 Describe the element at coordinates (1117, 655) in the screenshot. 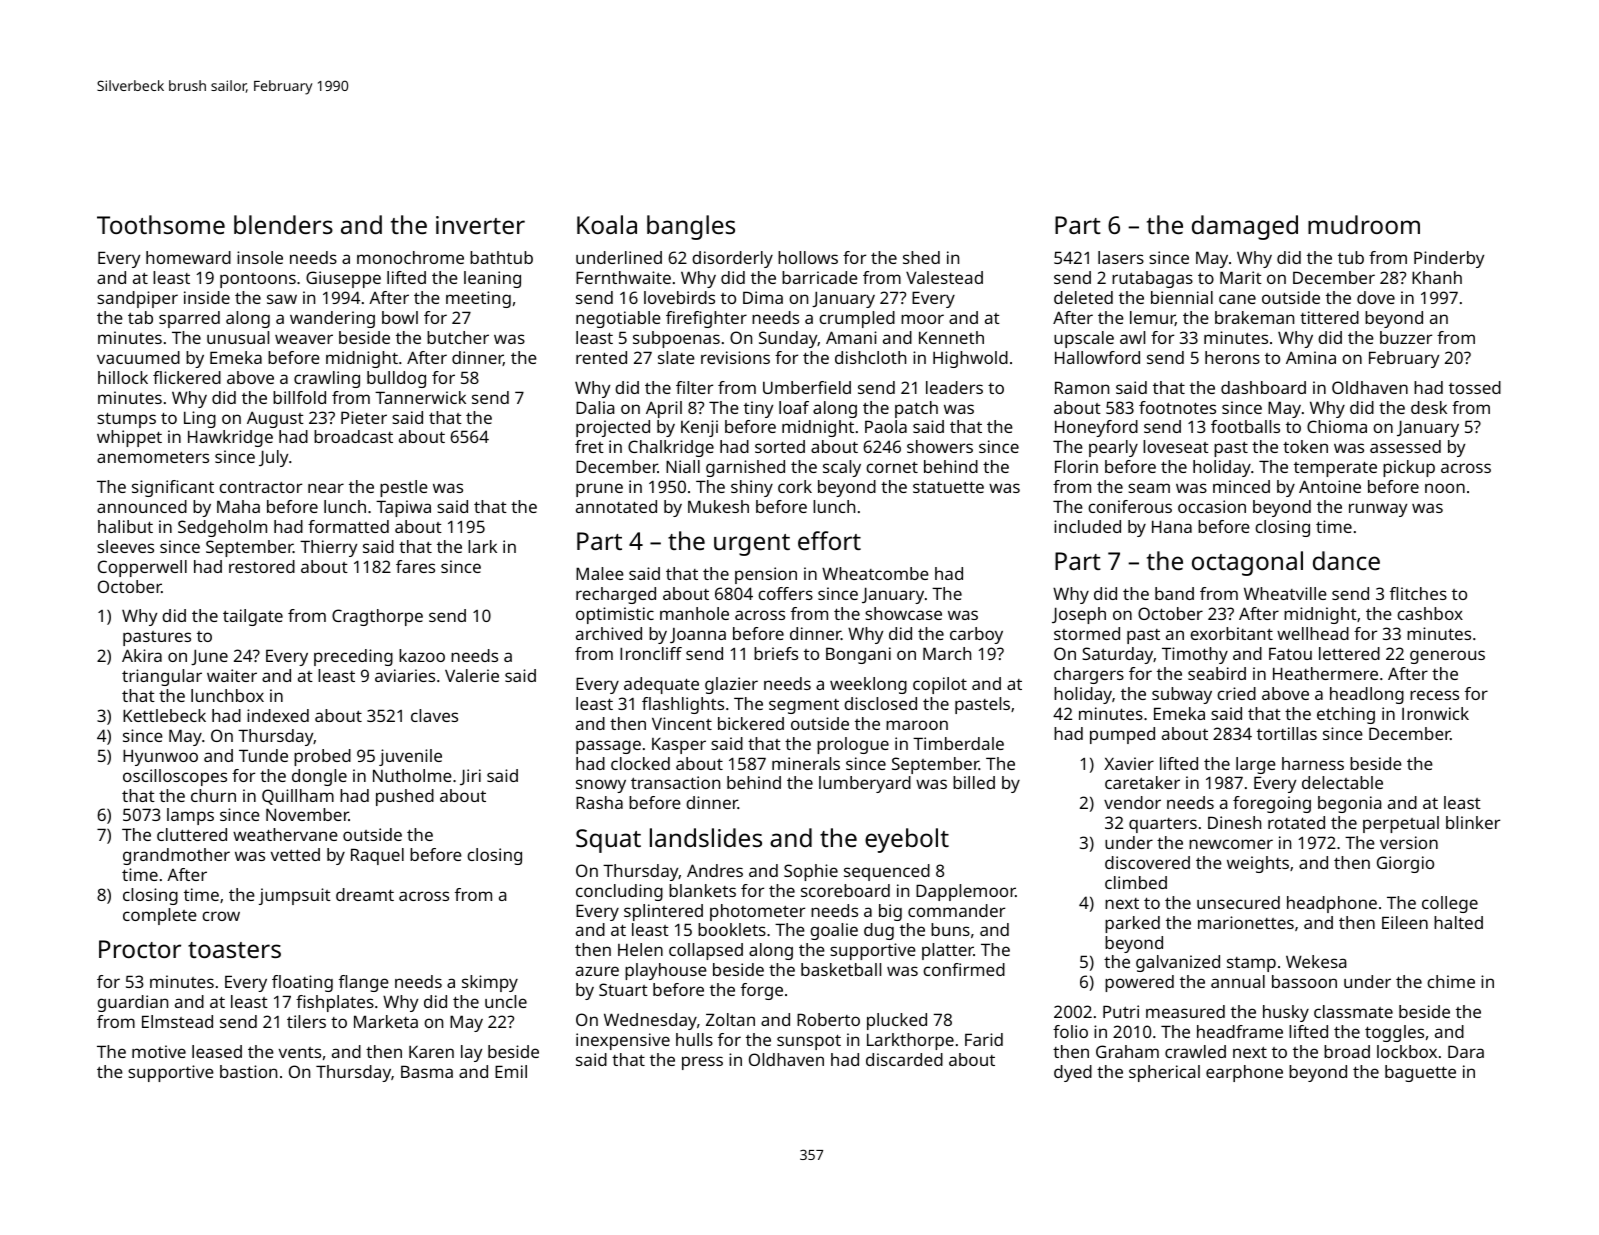

I see `Saturday` at that location.
